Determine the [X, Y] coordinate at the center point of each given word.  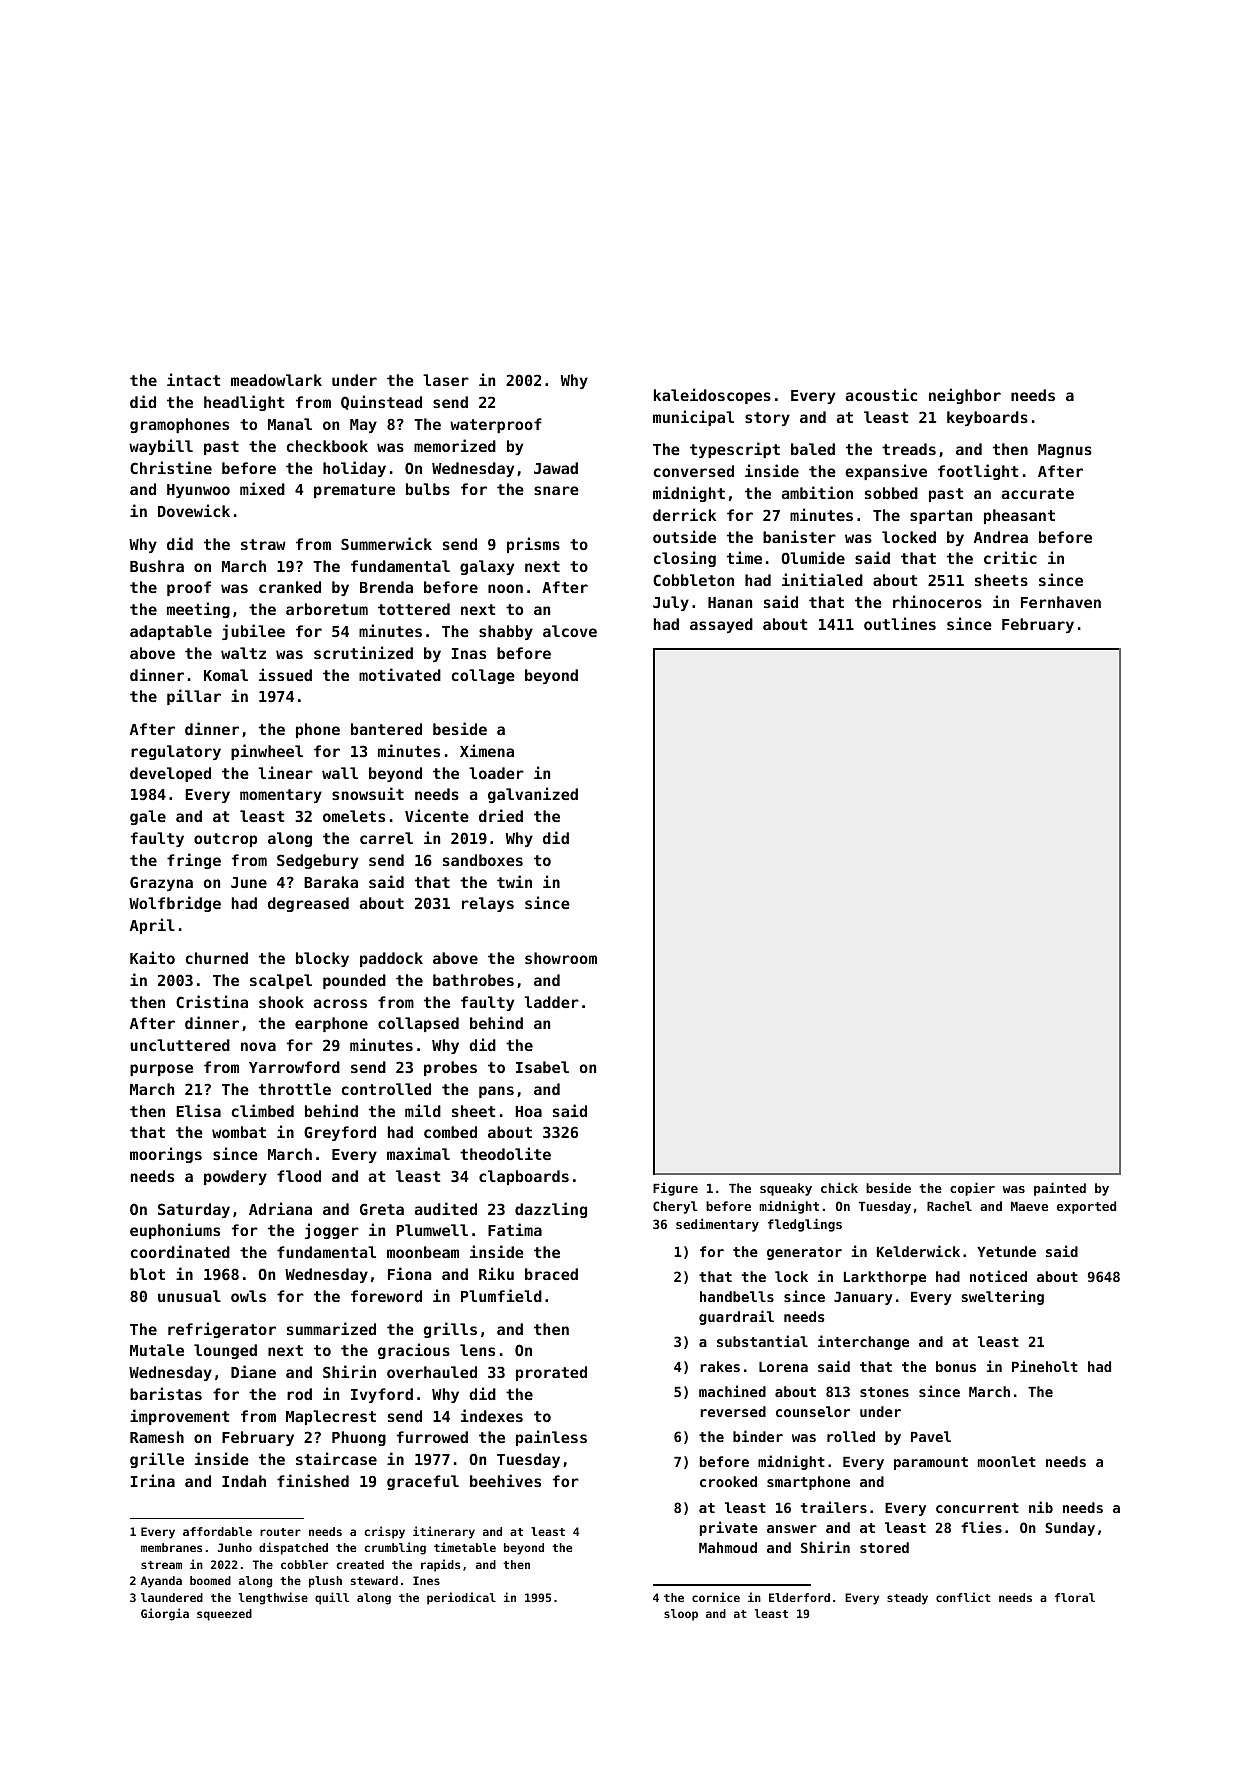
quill [332, 1598]
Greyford [340, 1133]
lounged [225, 1351]
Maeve [1029, 1206]
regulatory [176, 752]
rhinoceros [937, 601]
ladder [551, 1002]
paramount [931, 1463]
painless [551, 1438]
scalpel [281, 981]
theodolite [505, 1153]
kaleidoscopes [712, 396]
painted [1060, 1189]
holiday [354, 469]
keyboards [987, 418]
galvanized [533, 795]
